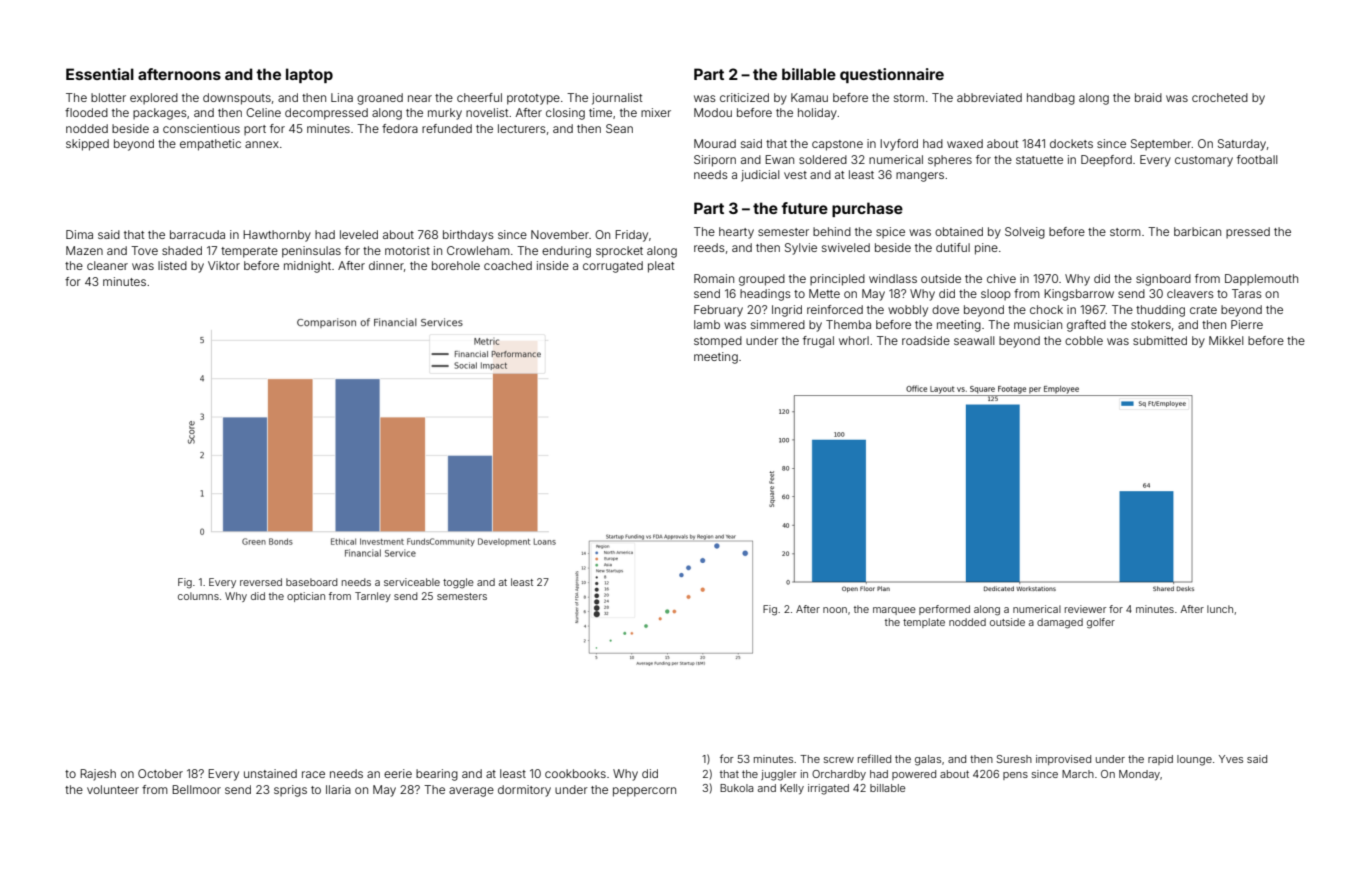  Describe the element at coordinates (458, 583) in the screenshot. I see `toggle` at that location.
